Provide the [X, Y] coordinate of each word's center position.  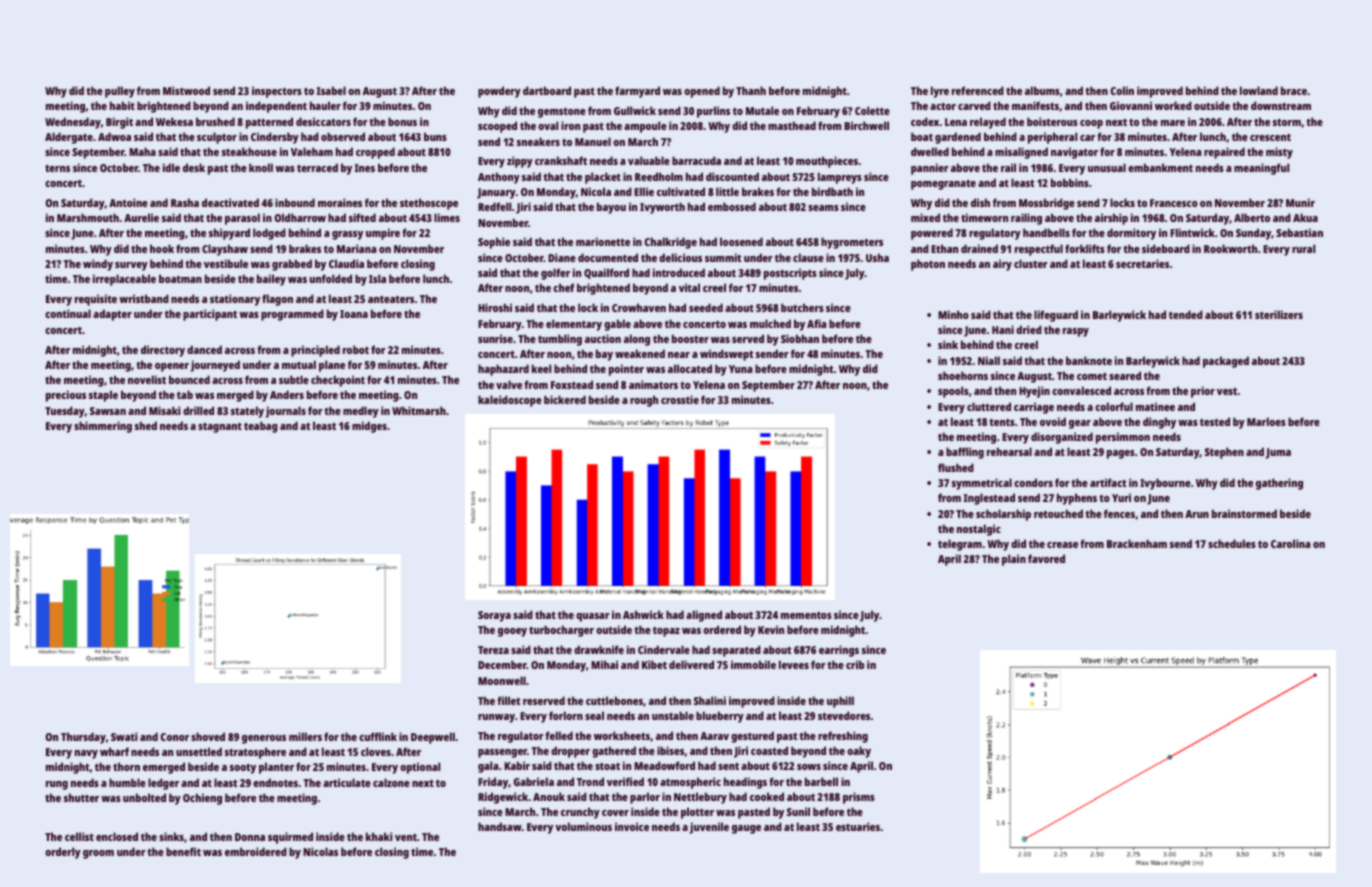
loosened [741, 241]
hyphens [1077, 499]
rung [57, 785]
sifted [362, 217]
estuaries [858, 826]
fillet [509, 700]
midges [369, 427]
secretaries [1142, 263]
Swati [124, 736]
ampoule [645, 127]
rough [644, 401]
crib [855, 664]
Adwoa [114, 136]
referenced [978, 90]
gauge [746, 829]
